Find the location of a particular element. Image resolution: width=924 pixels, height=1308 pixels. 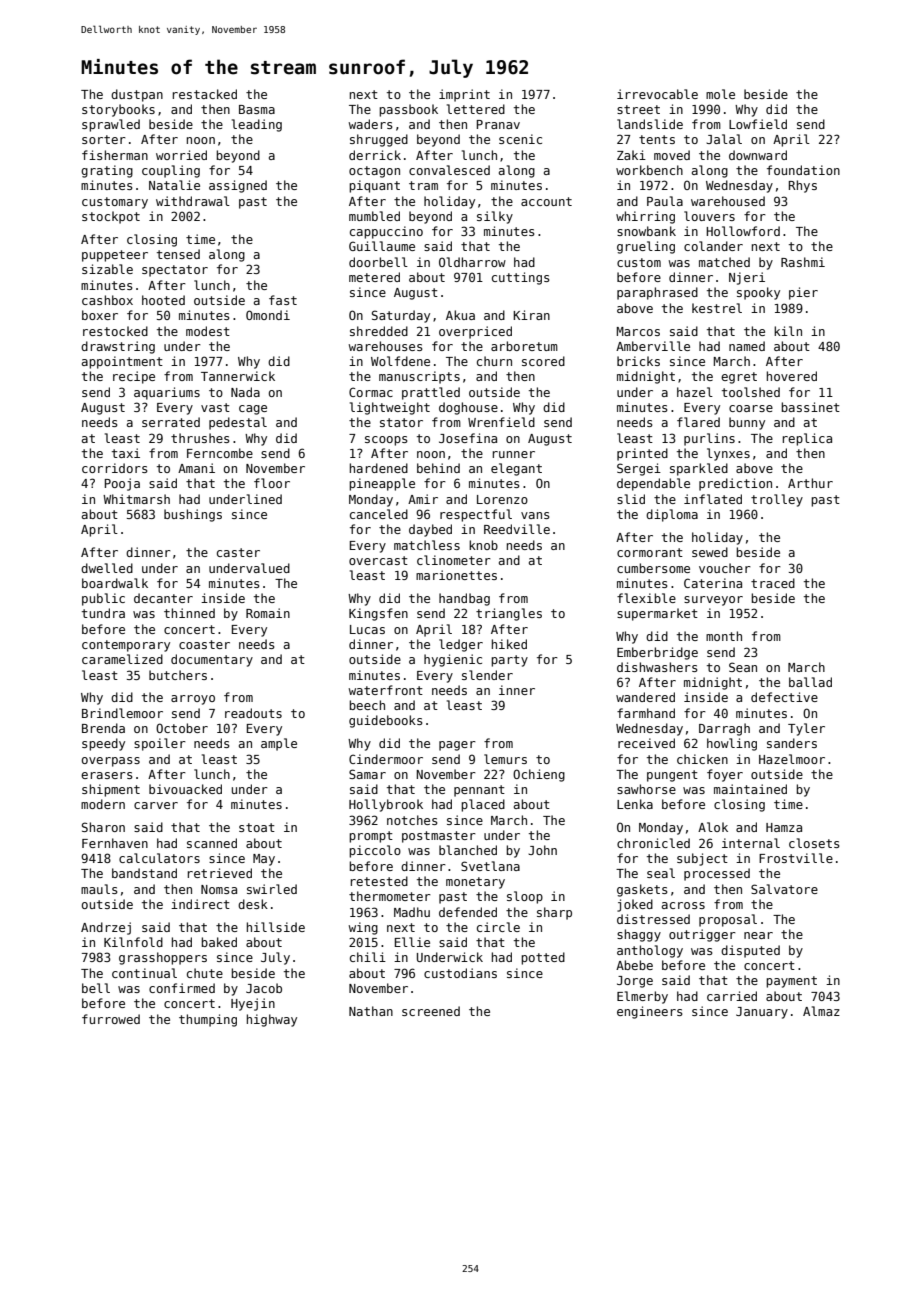

stockpot is located at coordinates (111, 217).
